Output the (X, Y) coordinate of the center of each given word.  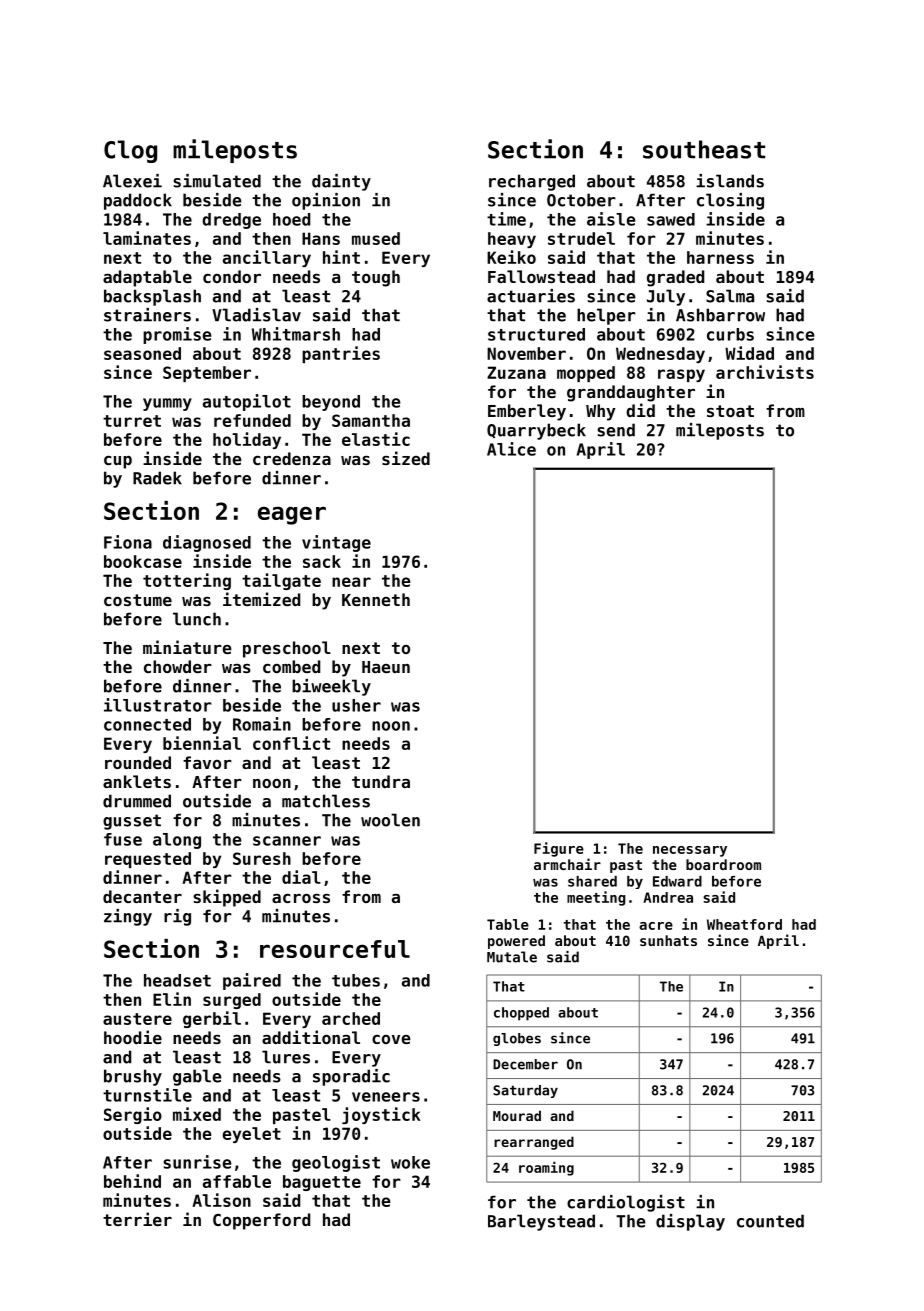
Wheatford (744, 924)
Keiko (511, 257)
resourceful (335, 949)
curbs (730, 334)
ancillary (267, 258)
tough (376, 278)
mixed (197, 1114)
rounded (138, 762)
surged (232, 1001)
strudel (581, 238)
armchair (567, 864)
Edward (677, 881)
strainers (147, 315)
